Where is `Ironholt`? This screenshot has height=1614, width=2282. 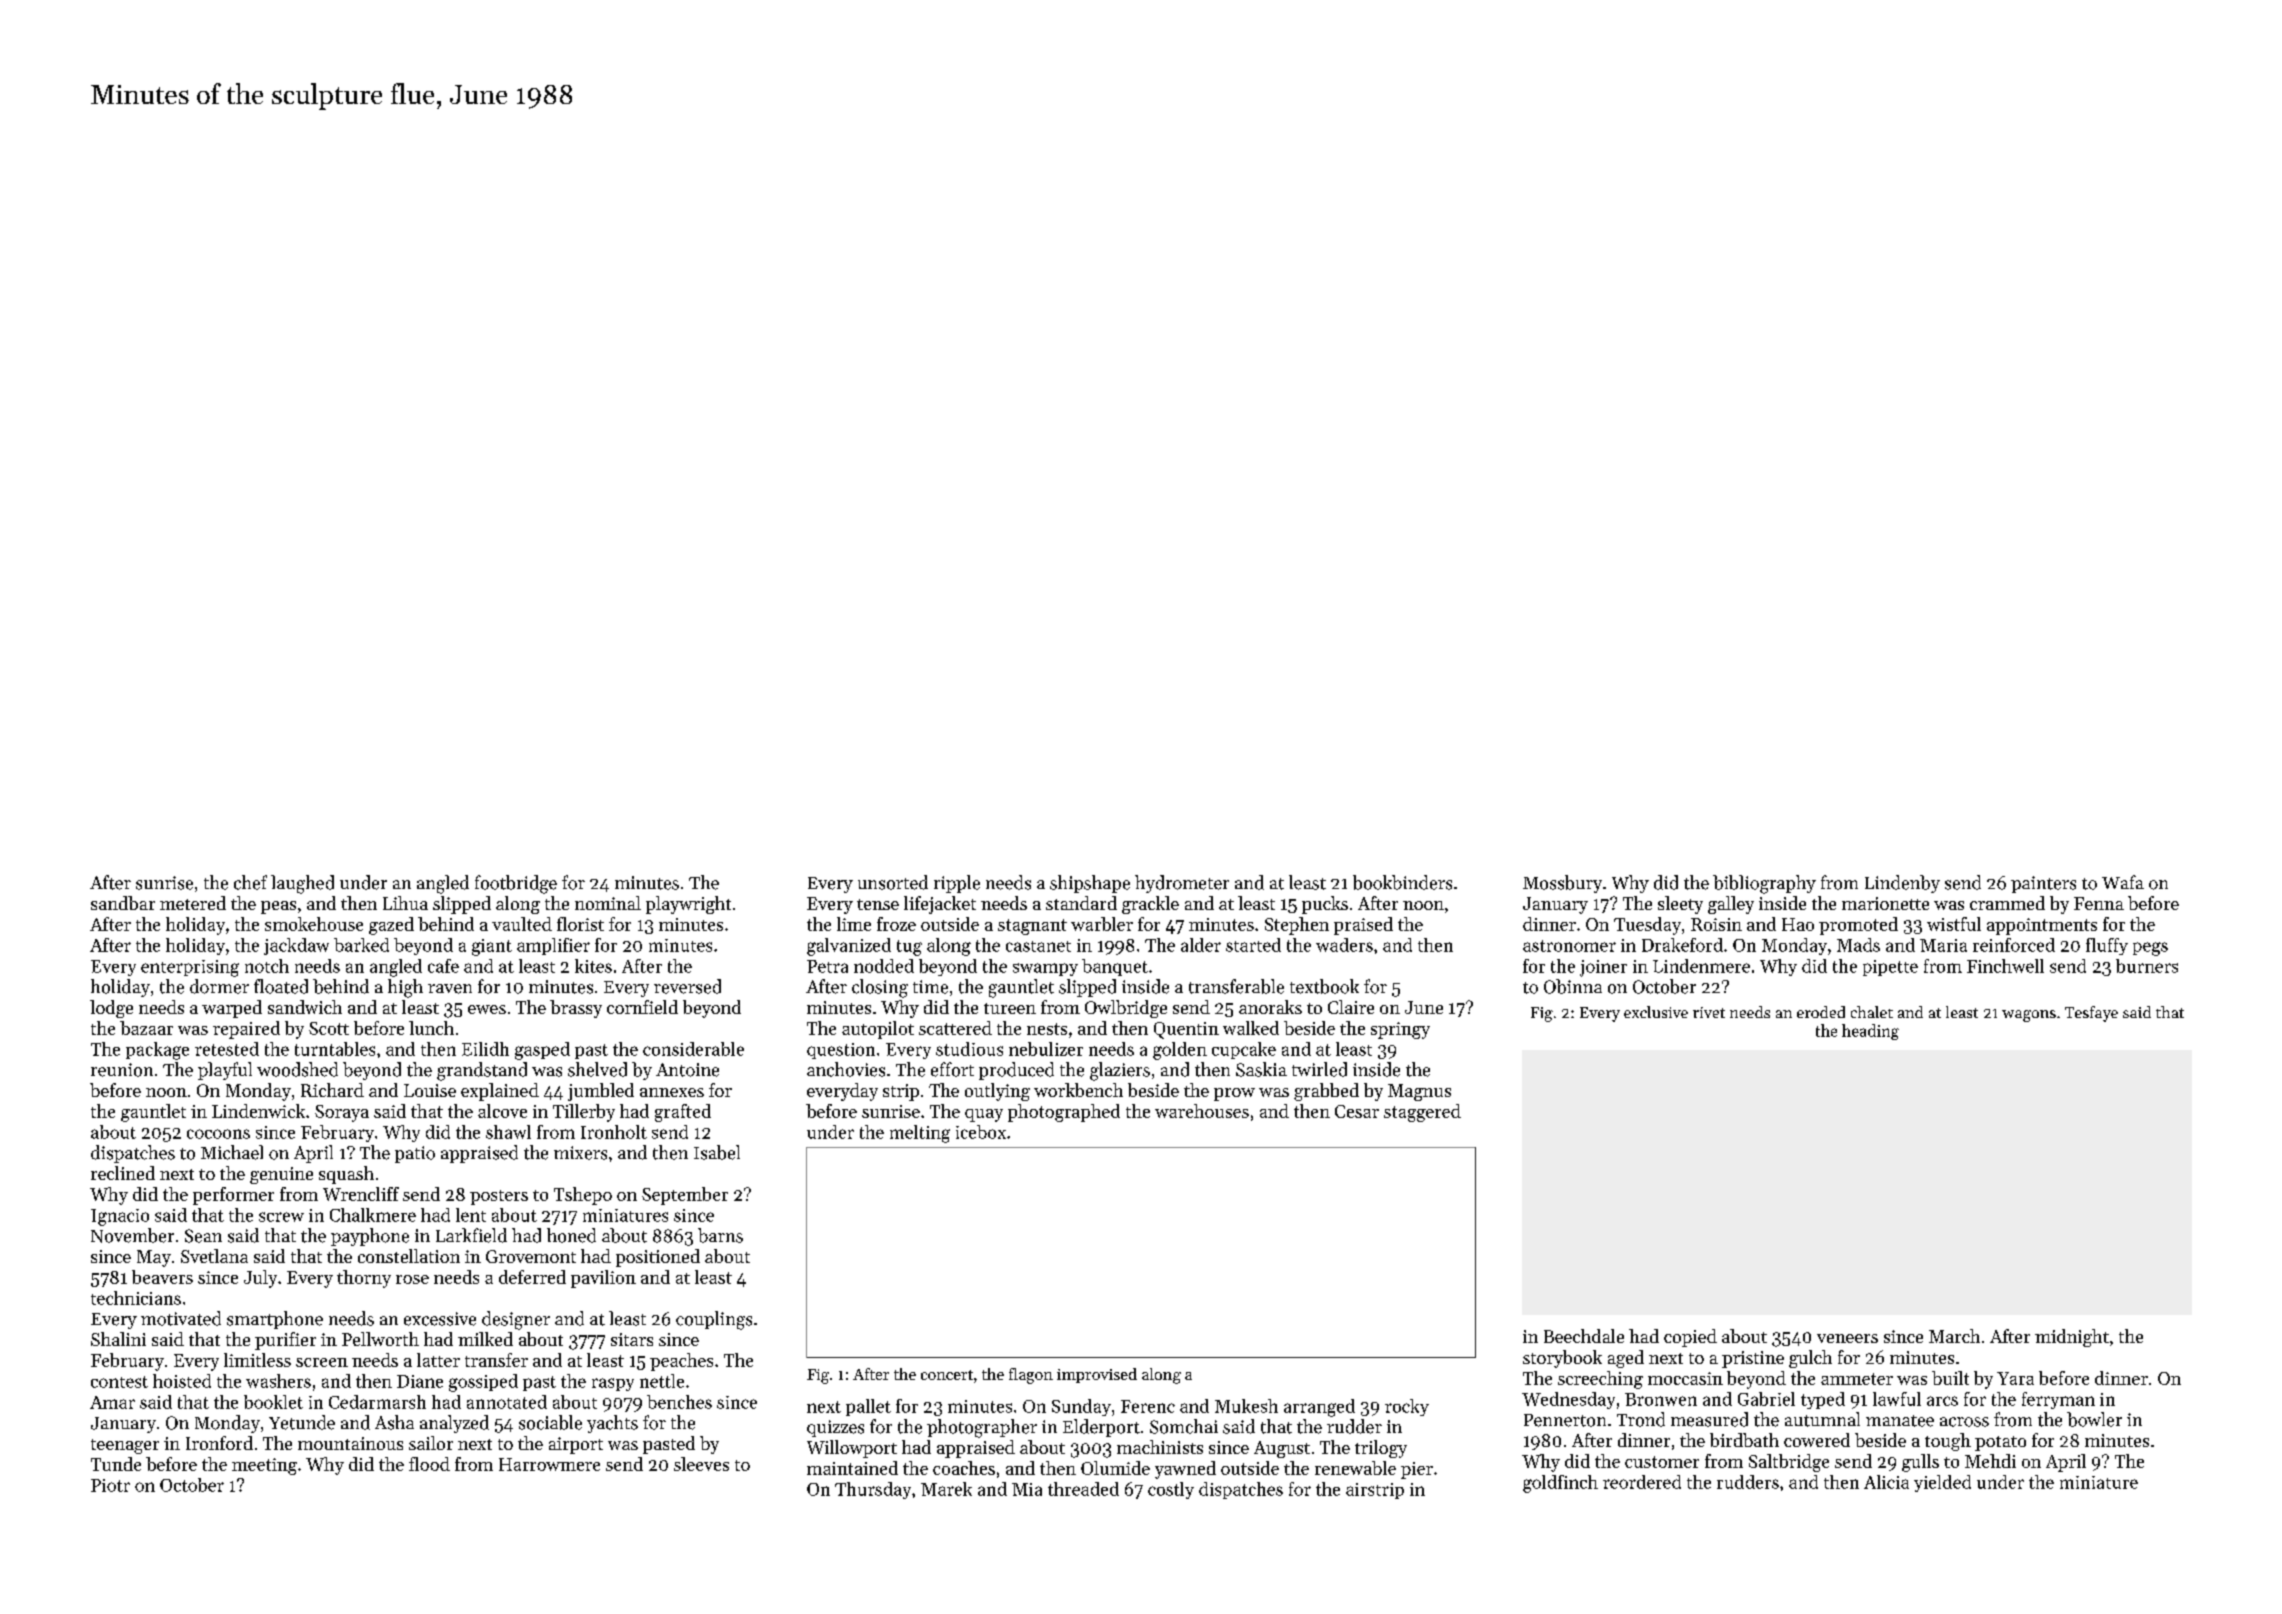 Ironholt is located at coordinates (614, 1132).
